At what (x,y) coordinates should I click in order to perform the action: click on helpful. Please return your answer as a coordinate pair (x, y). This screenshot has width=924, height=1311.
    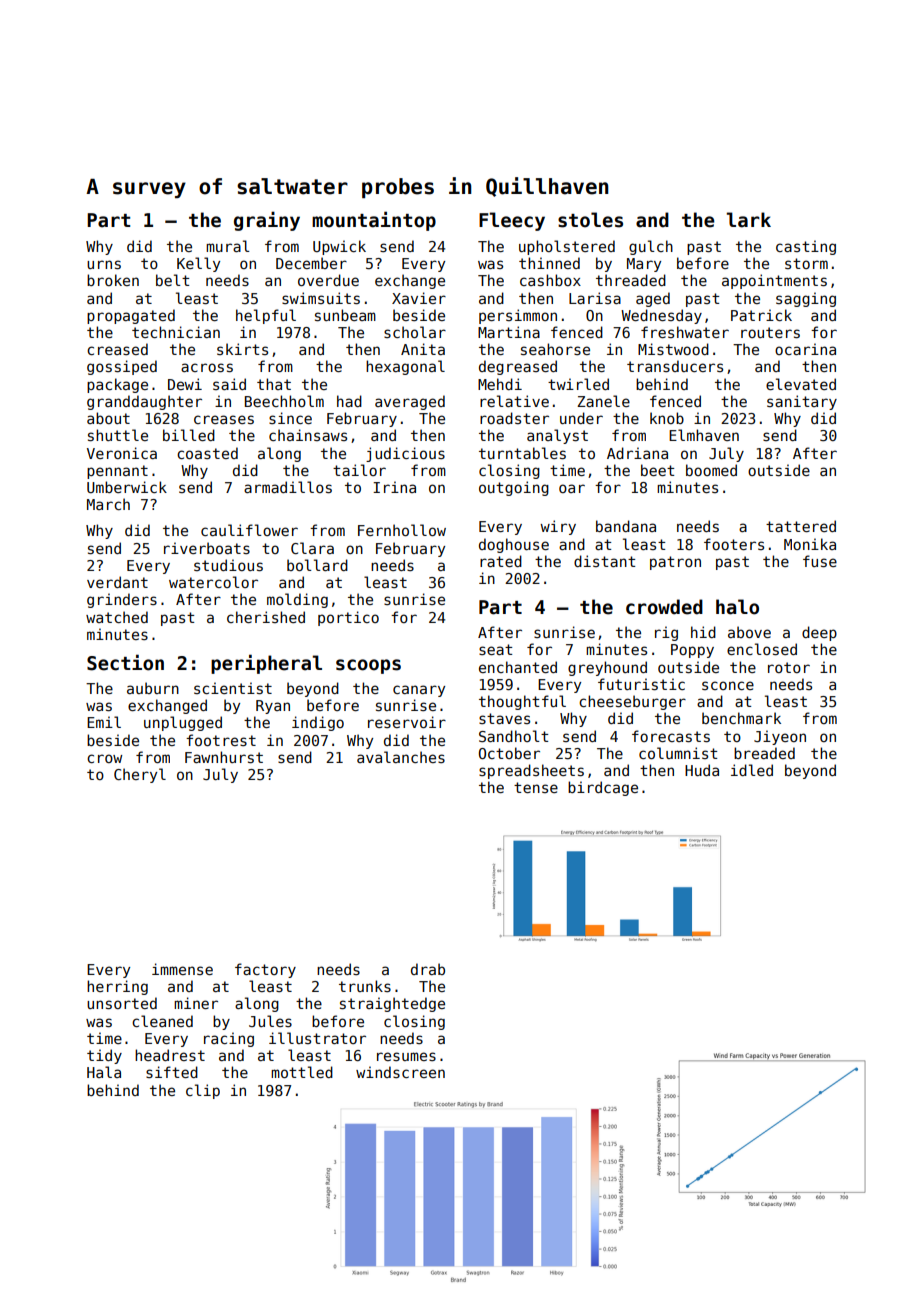
    Looking at the image, I should click on (266, 316).
